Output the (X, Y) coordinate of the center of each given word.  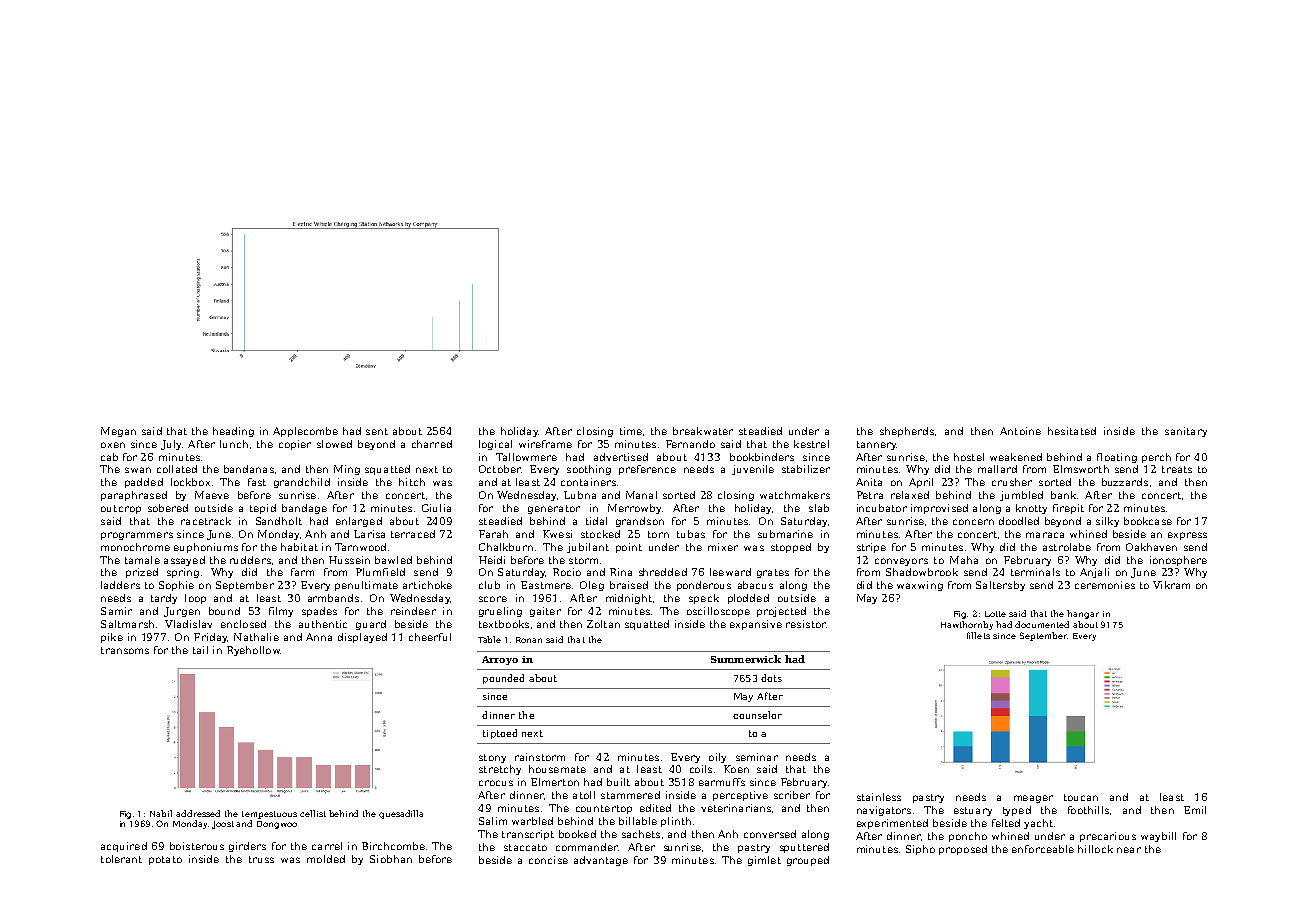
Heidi (492, 560)
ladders (120, 585)
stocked (600, 534)
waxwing (920, 586)
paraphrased (134, 496)
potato (165, 860)
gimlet (764, 861)
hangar (1083, 614)
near (1129, 850)
